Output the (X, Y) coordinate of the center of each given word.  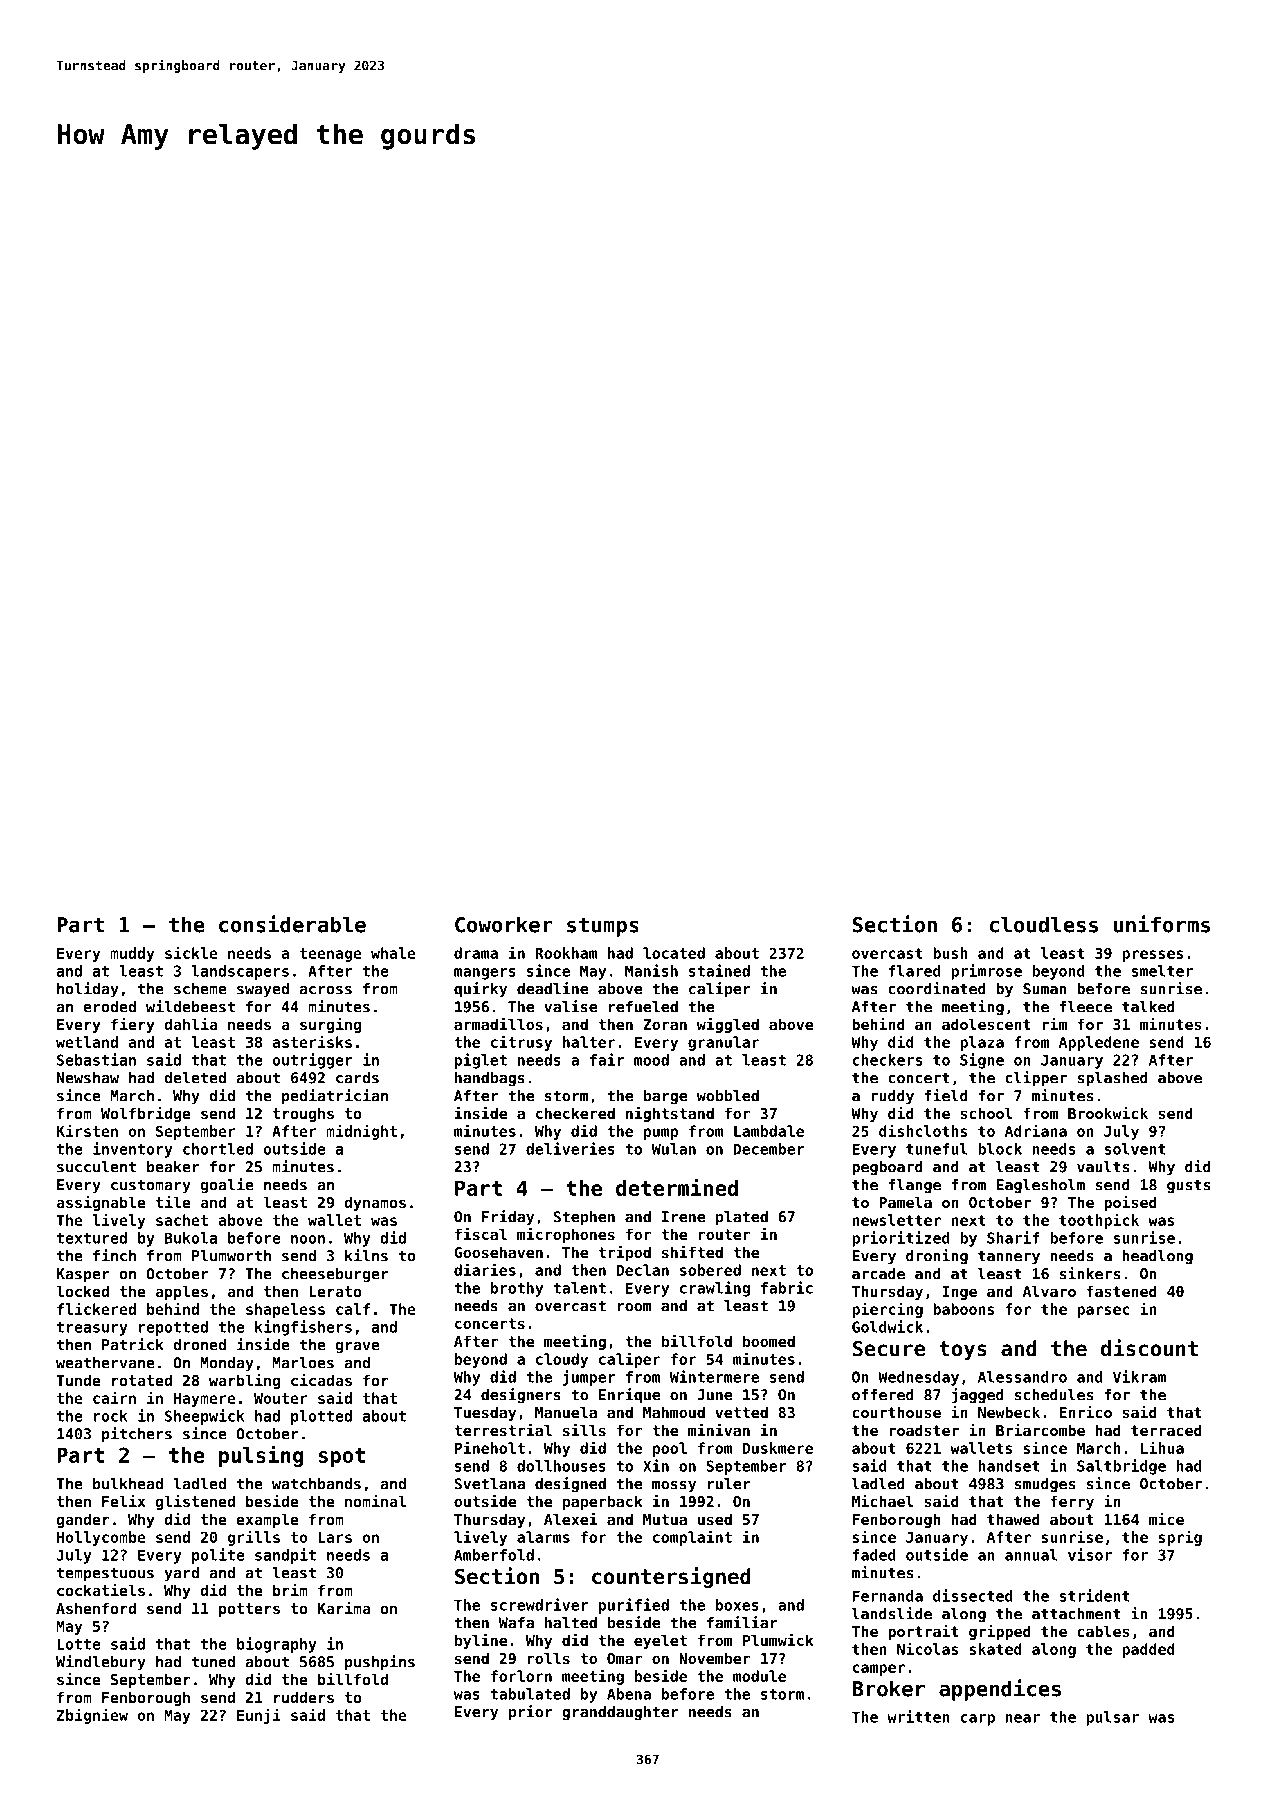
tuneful (937, 1149)
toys (963, 1351)
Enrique (629, 1396)
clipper (1036, 1079)
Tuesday (485, 1413)
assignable (101, 1203)
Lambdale (769, 1131)
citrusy (521, 1043)
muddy (132, 954)
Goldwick (887, 1326)
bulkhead (128, 1484)
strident (1095, 1595)
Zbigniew (92, 1716)
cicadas (321, 1380)
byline (481, 1641)
